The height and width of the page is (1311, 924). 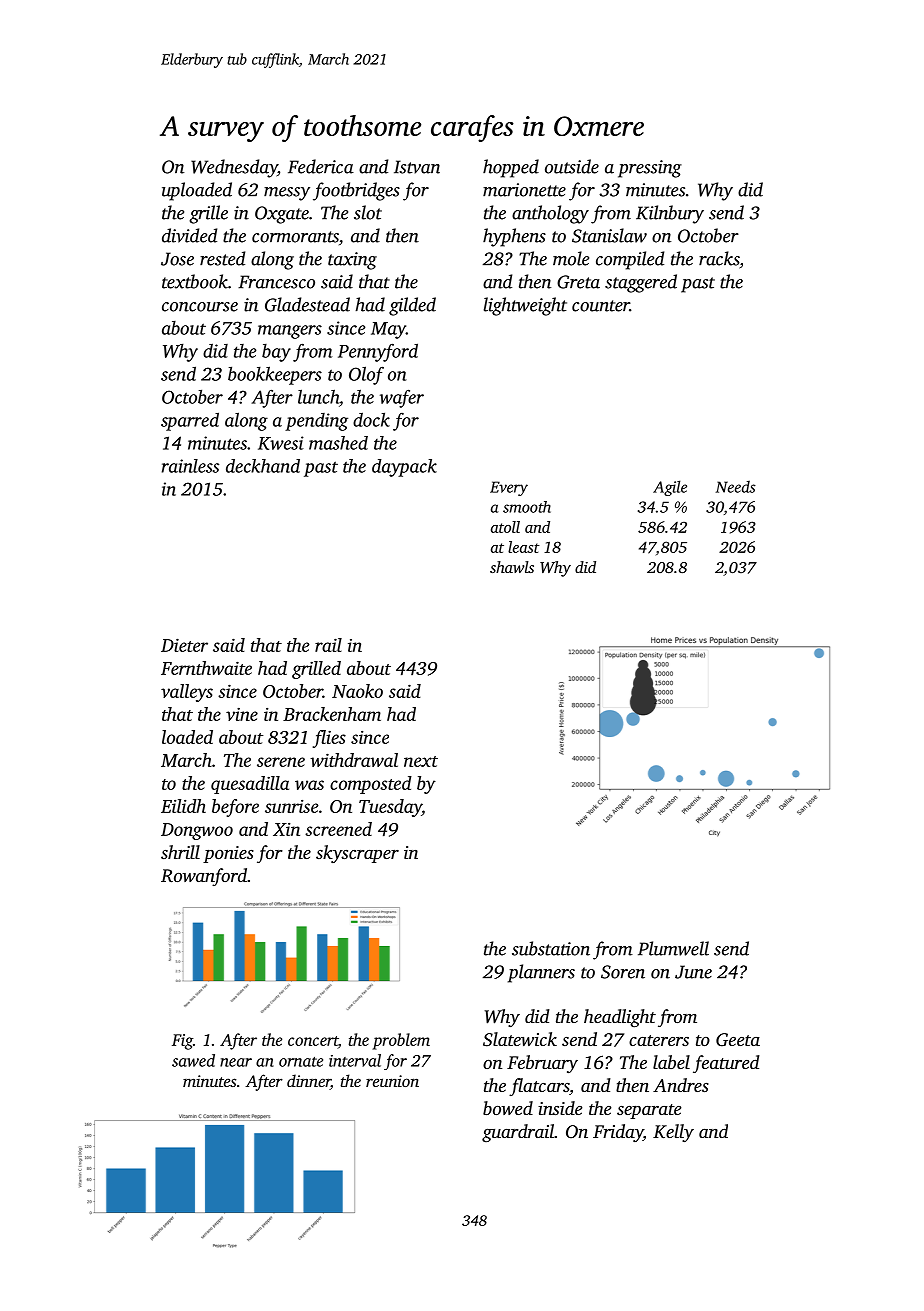 I want to click on hyphens, so click(x=514, y=237).
